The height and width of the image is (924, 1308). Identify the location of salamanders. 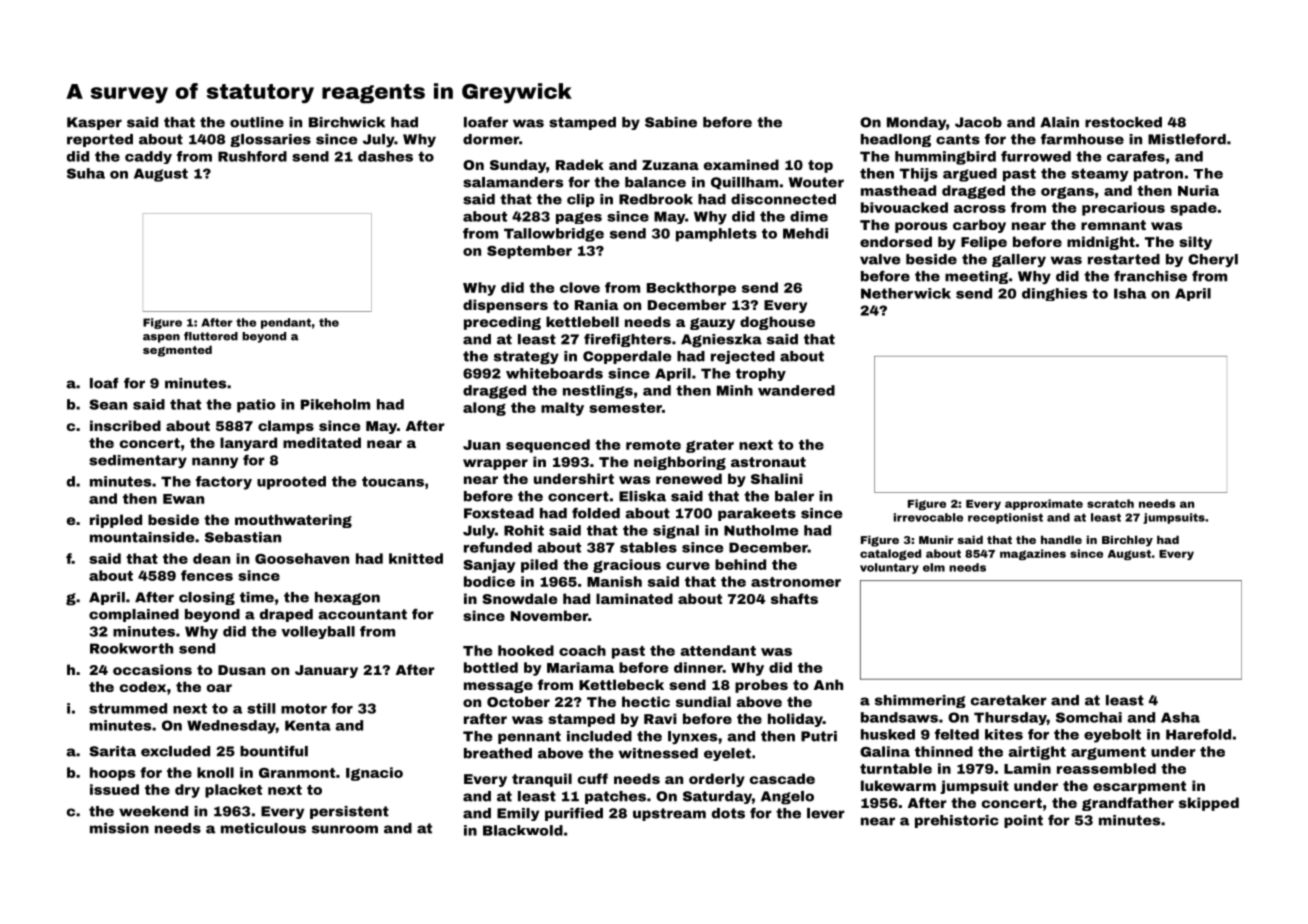
(513, 182).
